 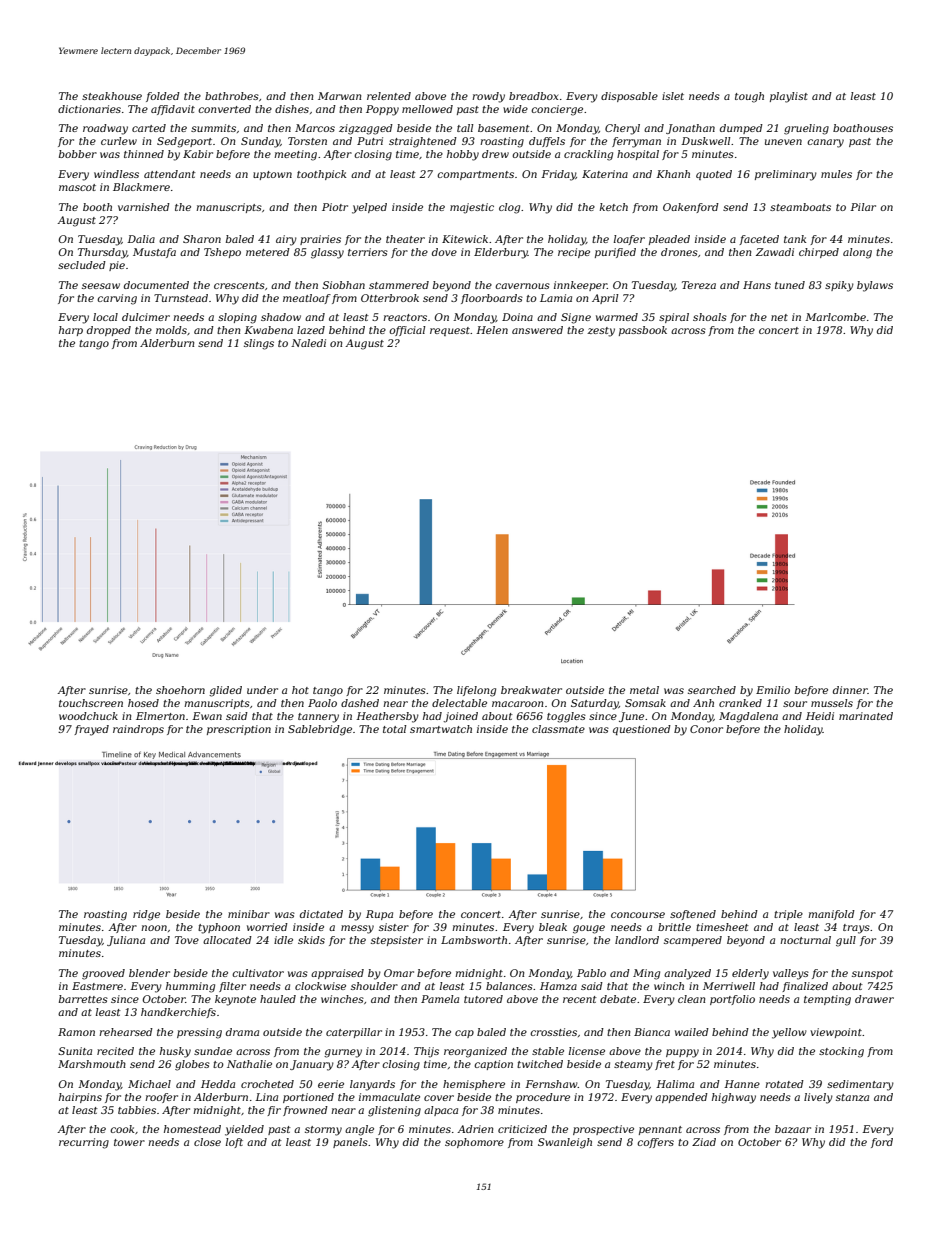 I want to click on crossties, so click(x=553, y=1032).
